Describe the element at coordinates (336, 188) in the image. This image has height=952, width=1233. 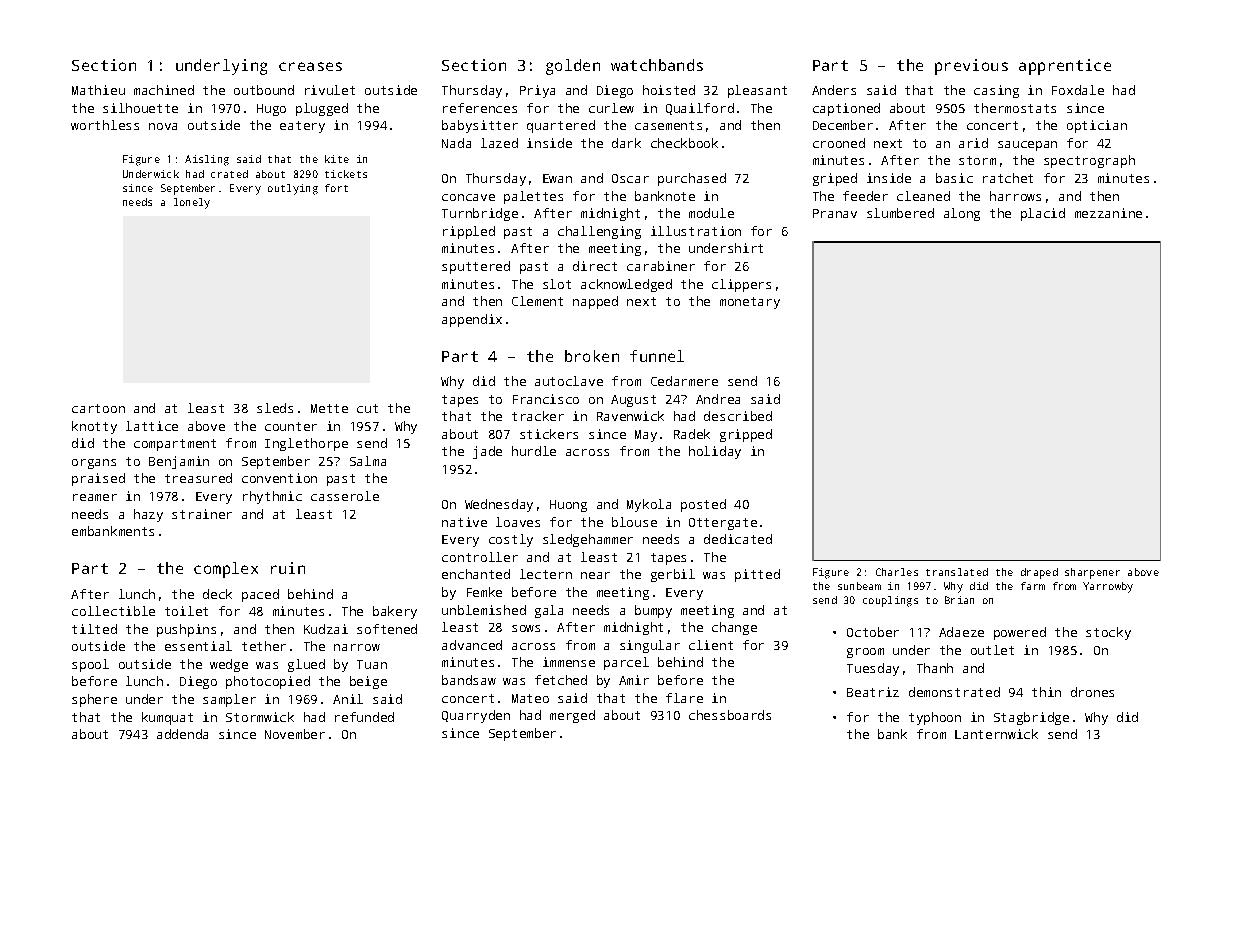
I see `fort` at that location.
